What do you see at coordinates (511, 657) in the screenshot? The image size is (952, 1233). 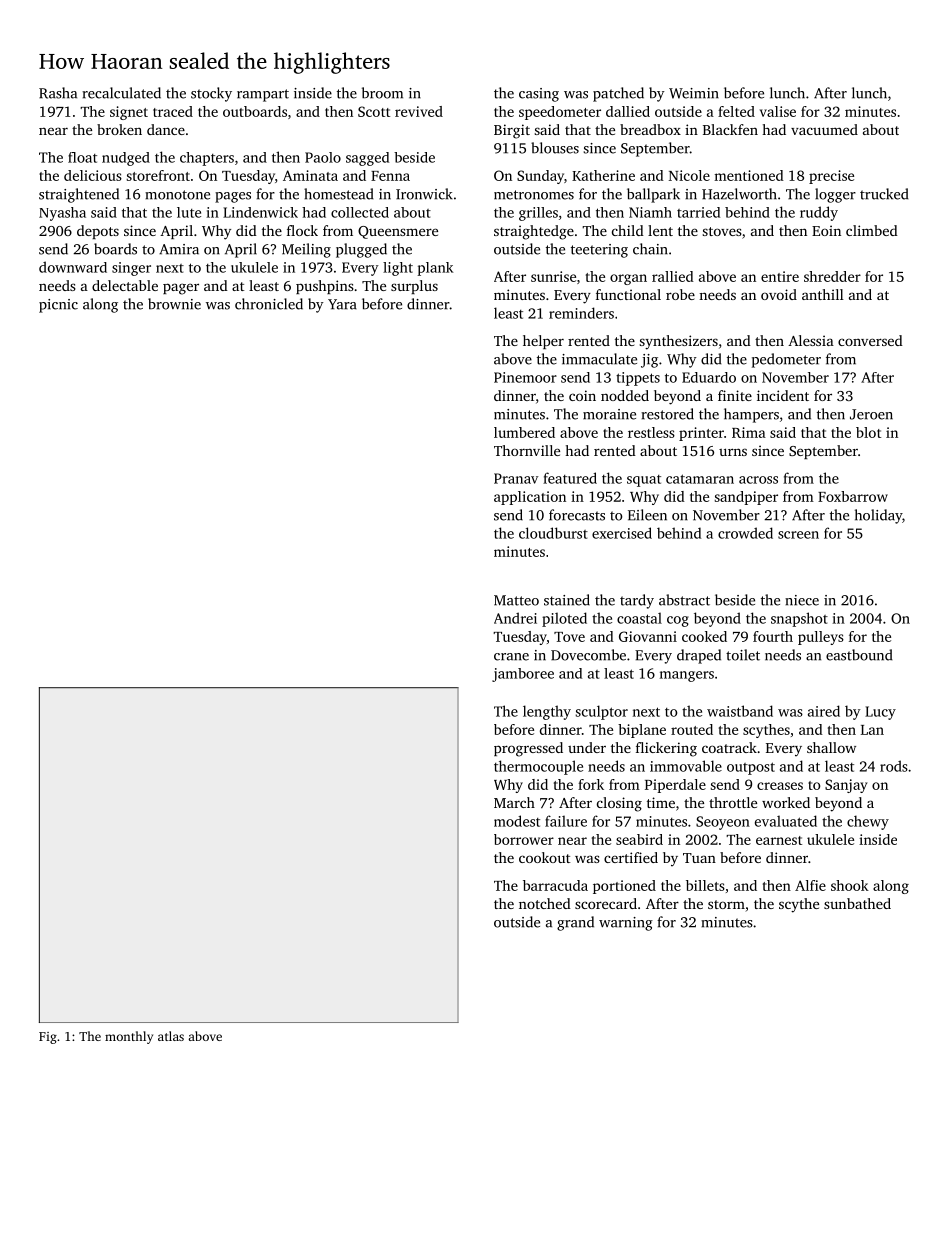 I see `crane` at bounding box center [511, 657].
